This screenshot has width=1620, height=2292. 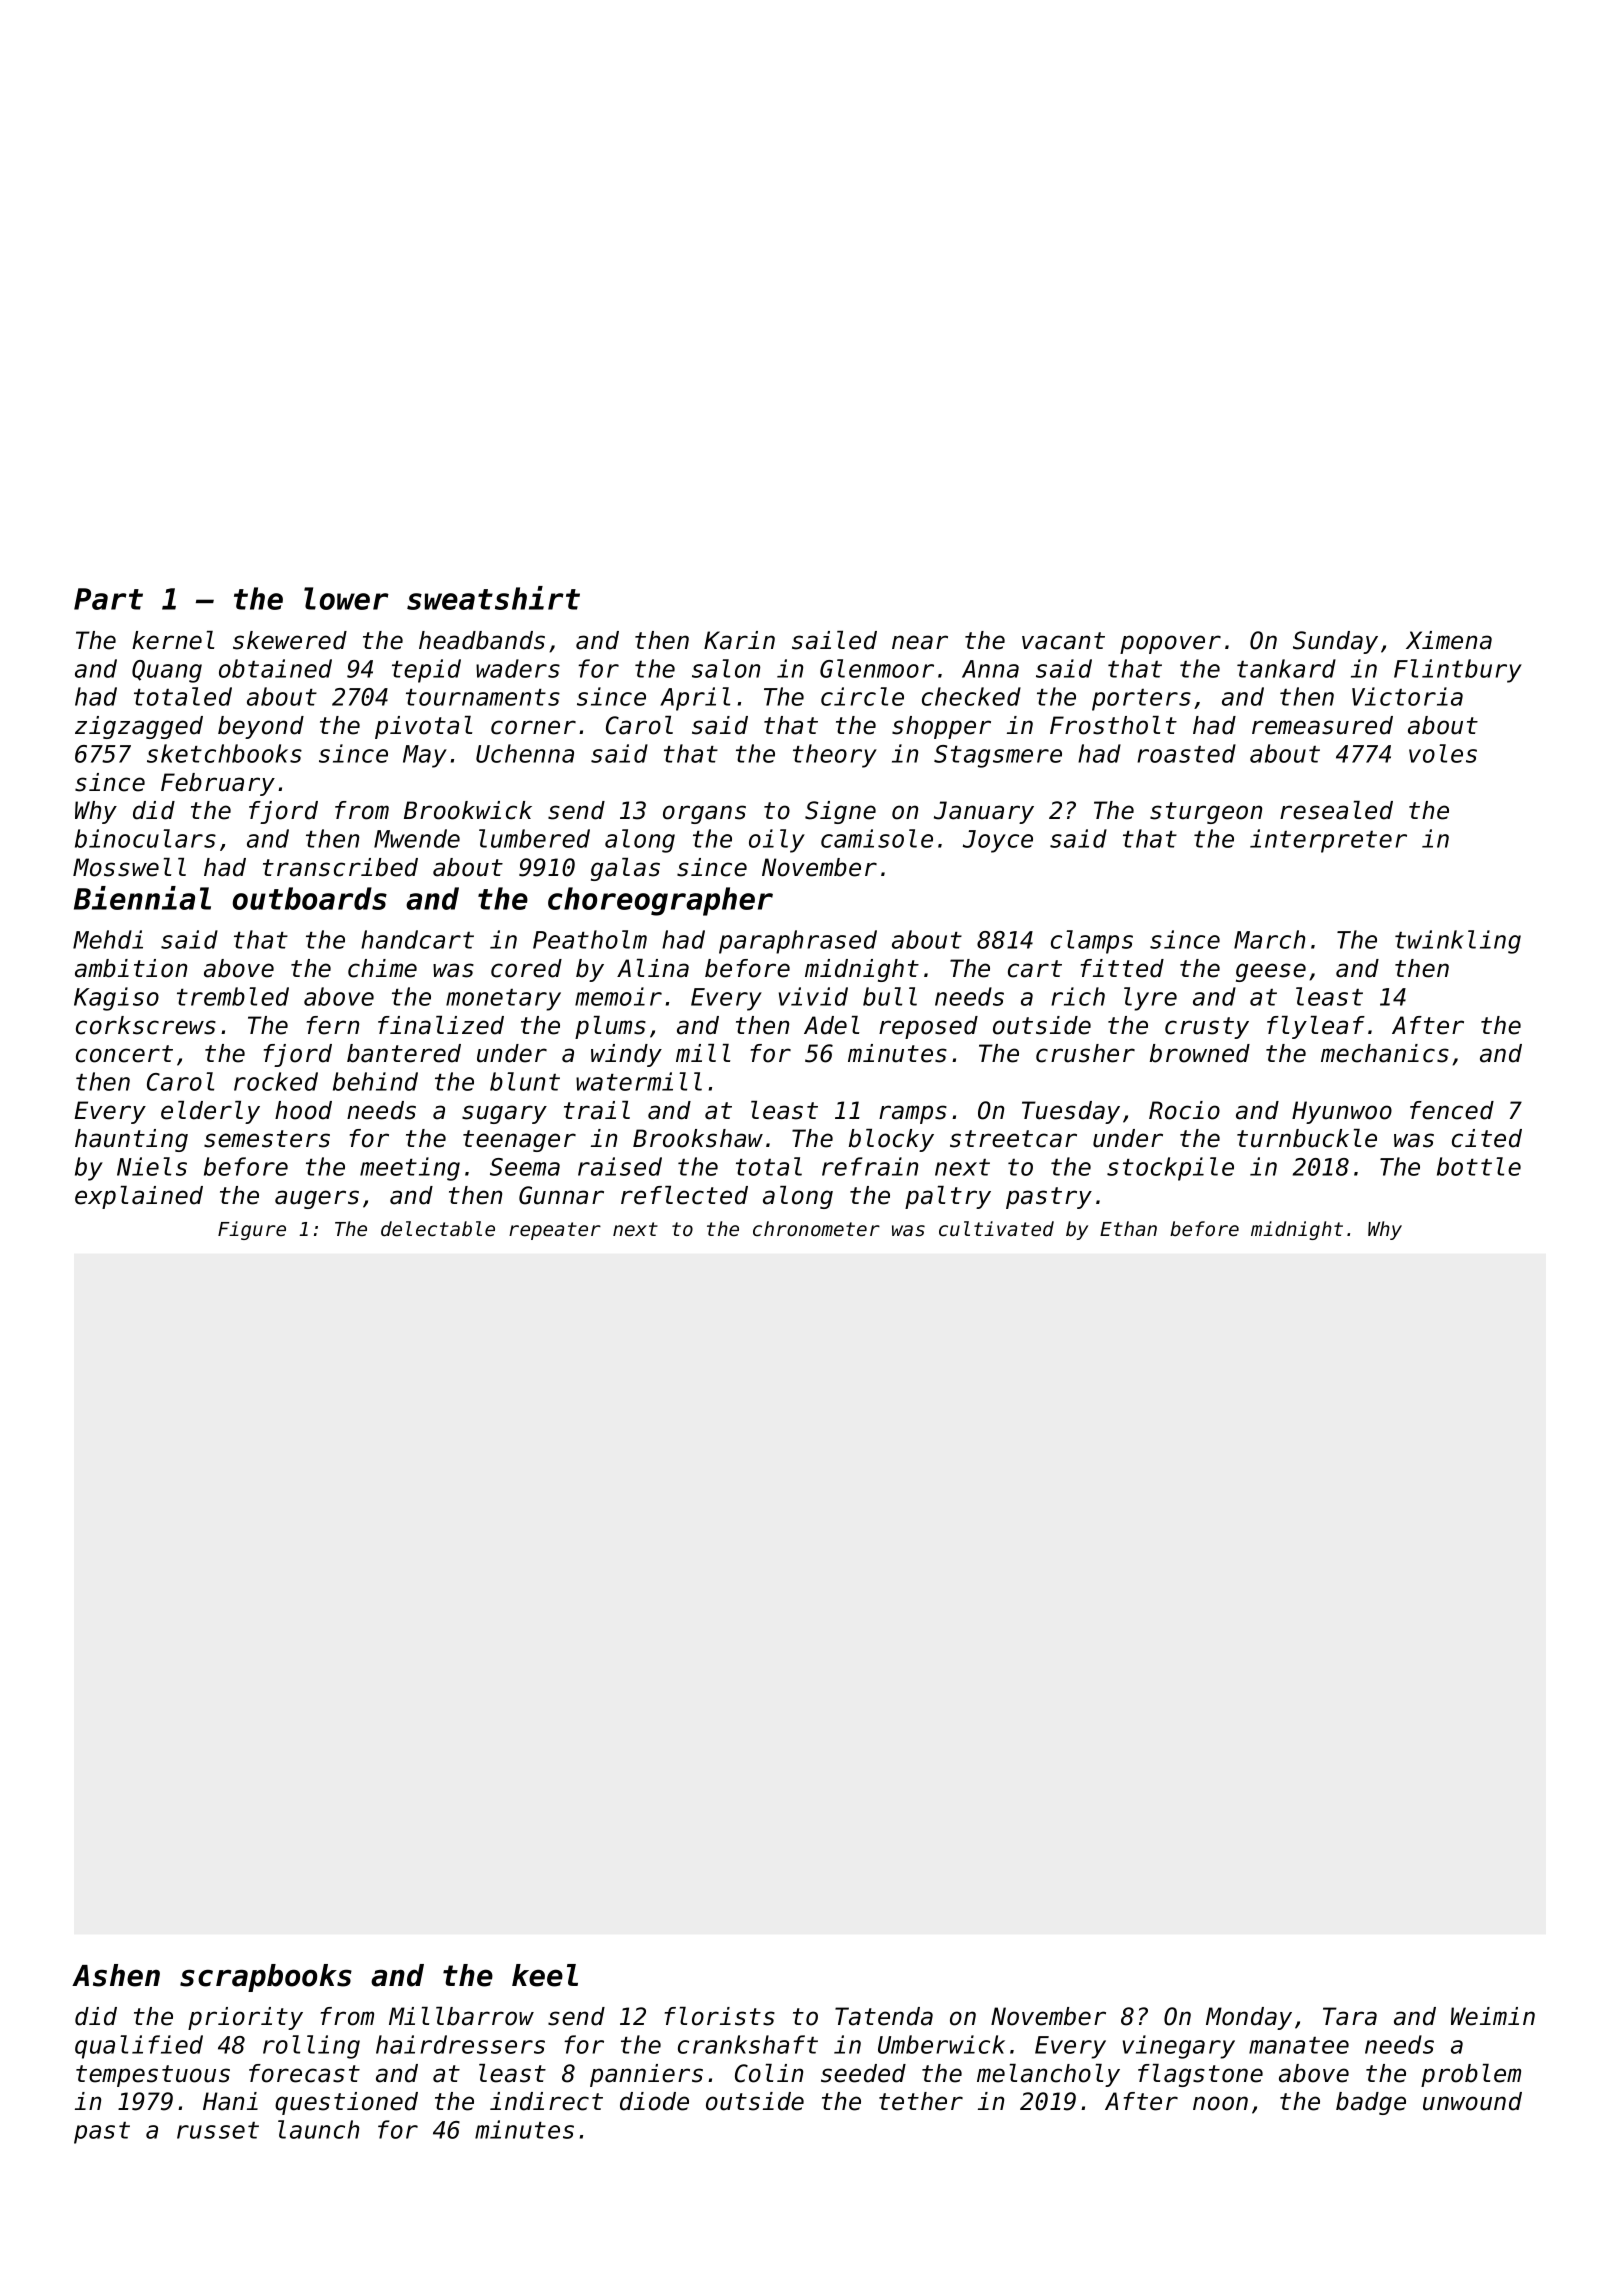 I want to click on March, so click(x=1269, y=939).
